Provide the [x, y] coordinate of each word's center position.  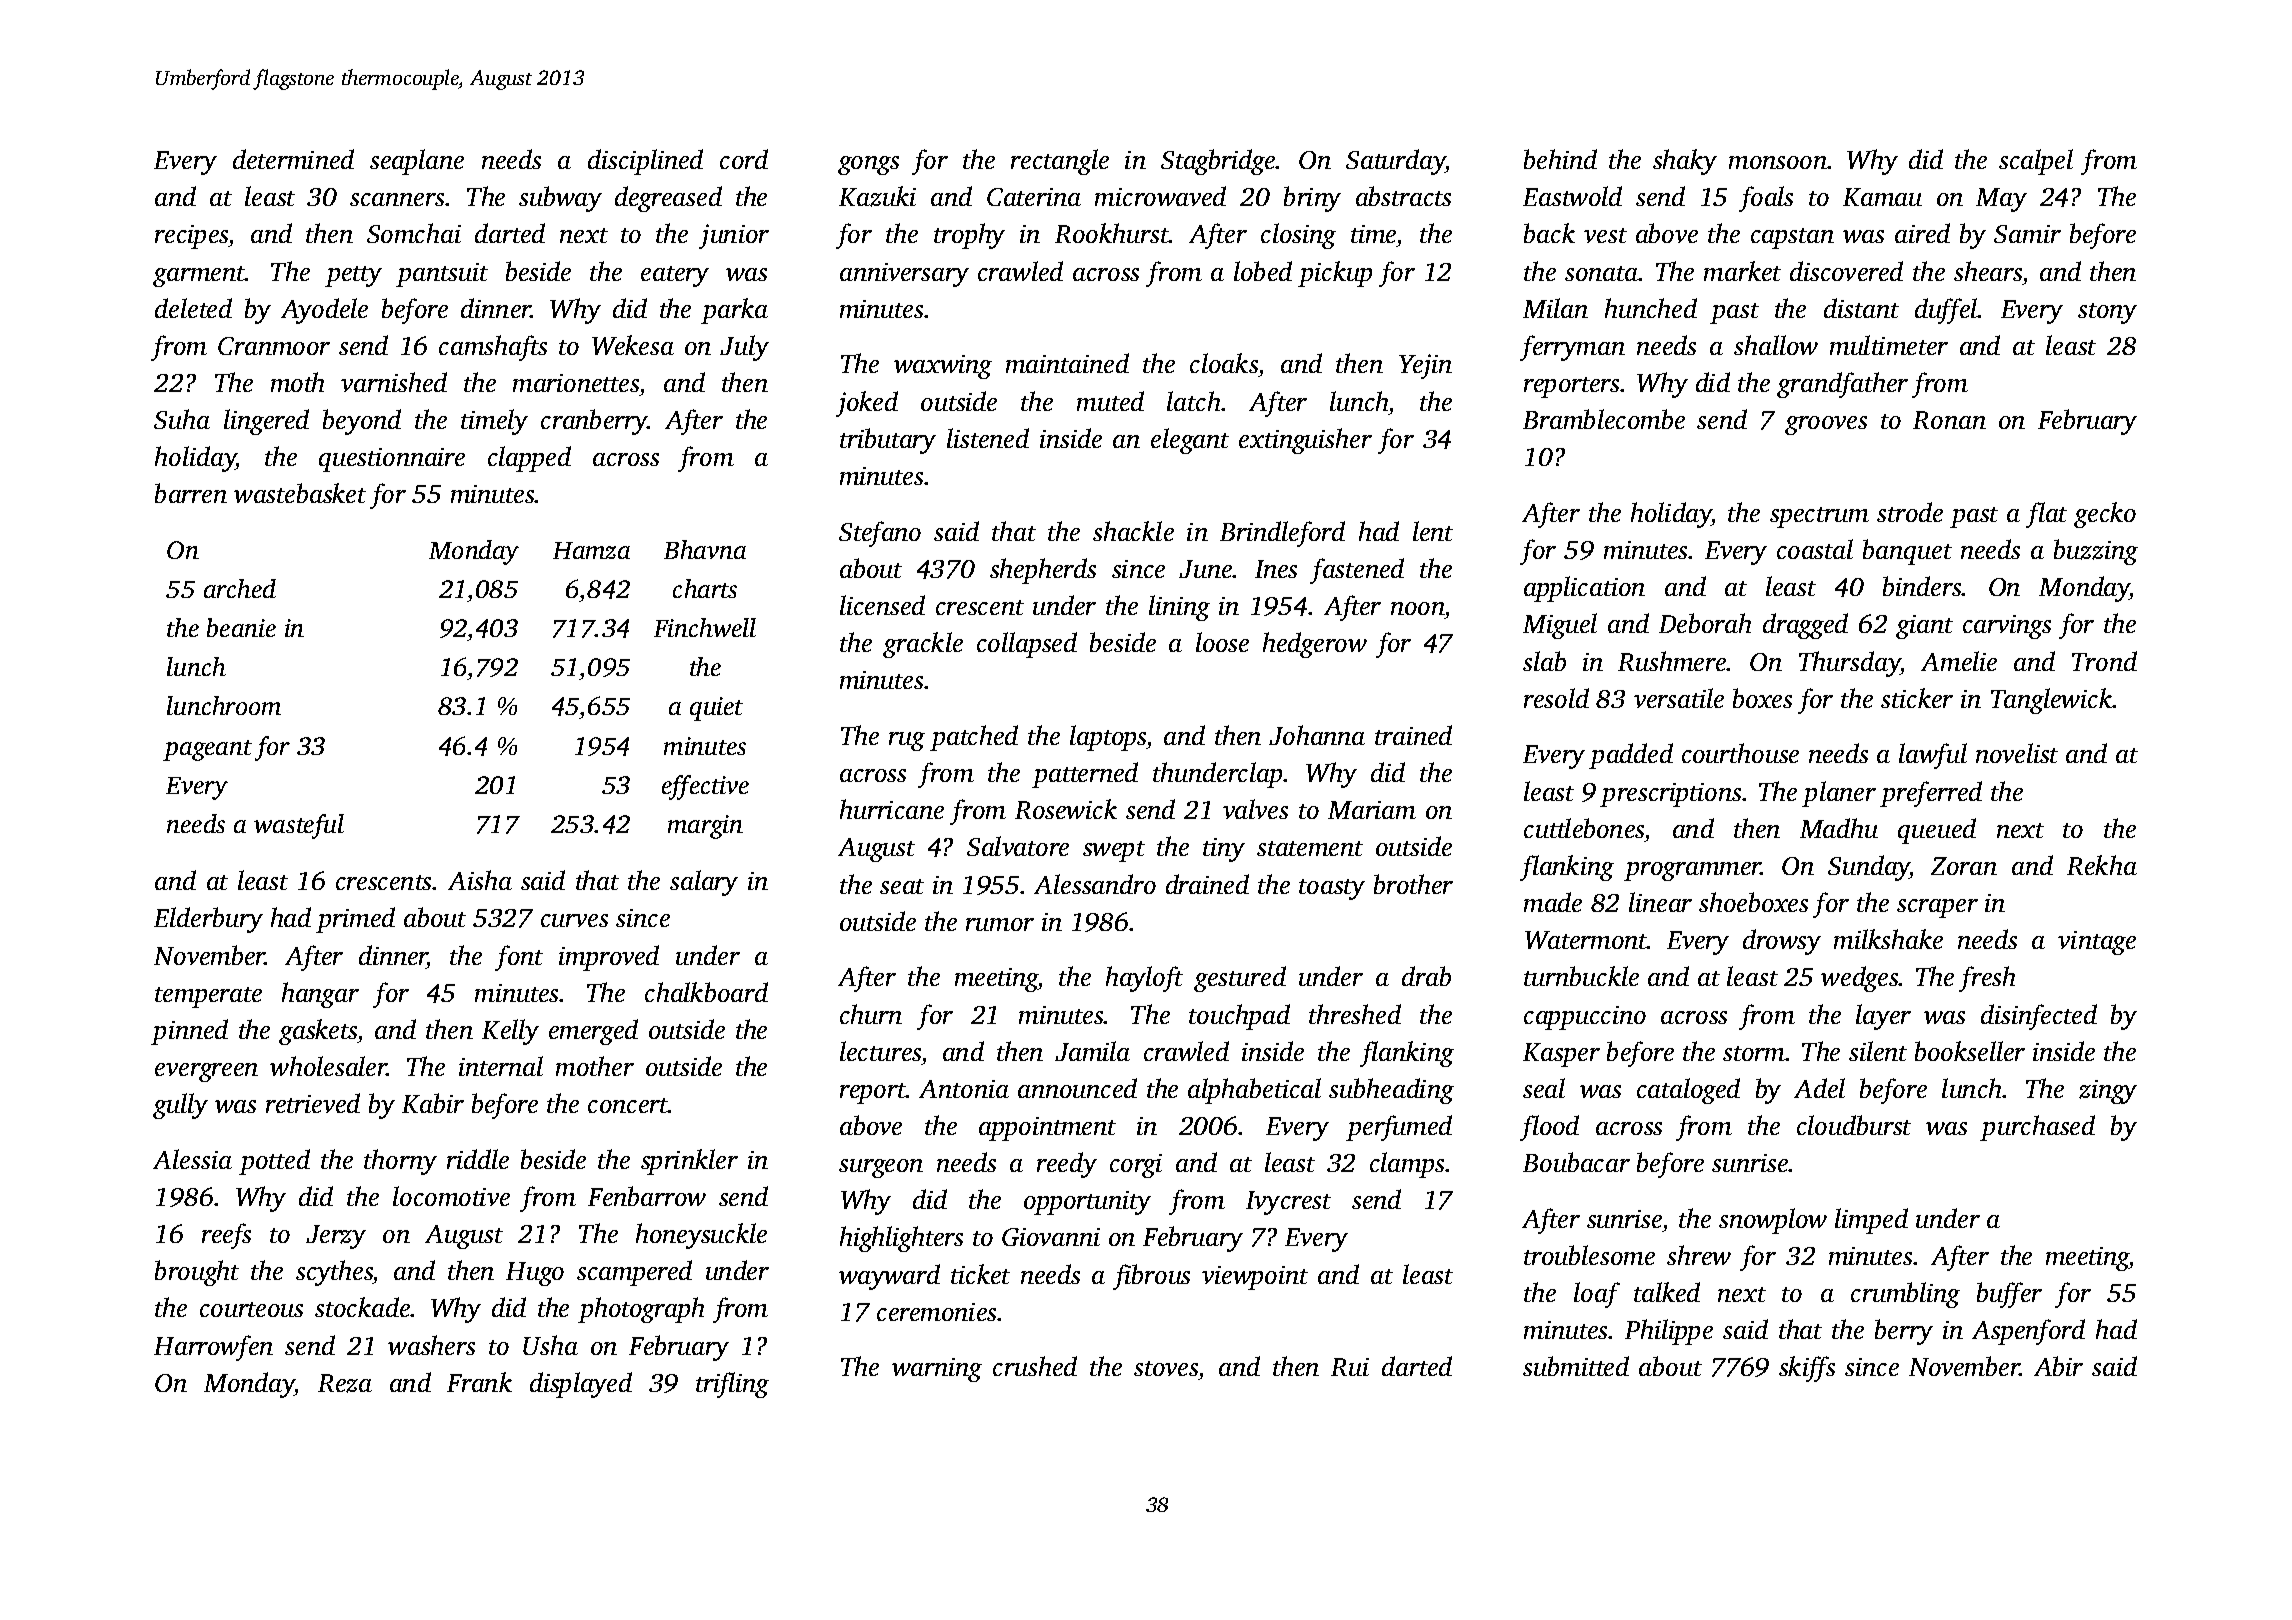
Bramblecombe [1604, 419]
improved [609, 958]
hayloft [1144, 979]
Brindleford [1282, 534]
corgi [1136, 1166]
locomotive [451, 1196]
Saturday [1396, 162]
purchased [2037, 1128]
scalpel [2036, 162]
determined [293, 159]
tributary [888, 441]
